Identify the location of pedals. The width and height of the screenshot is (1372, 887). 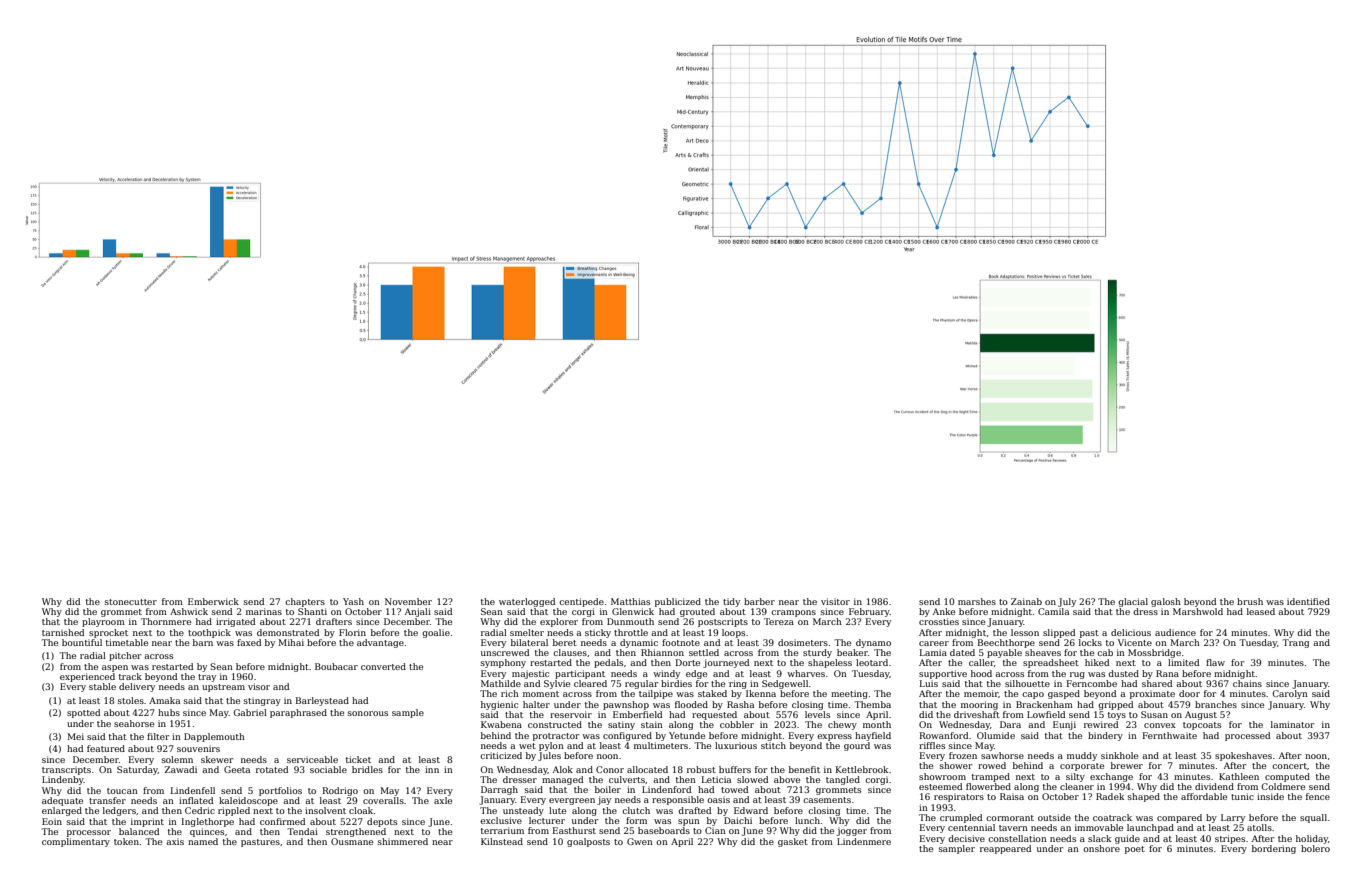
(608, 663).
